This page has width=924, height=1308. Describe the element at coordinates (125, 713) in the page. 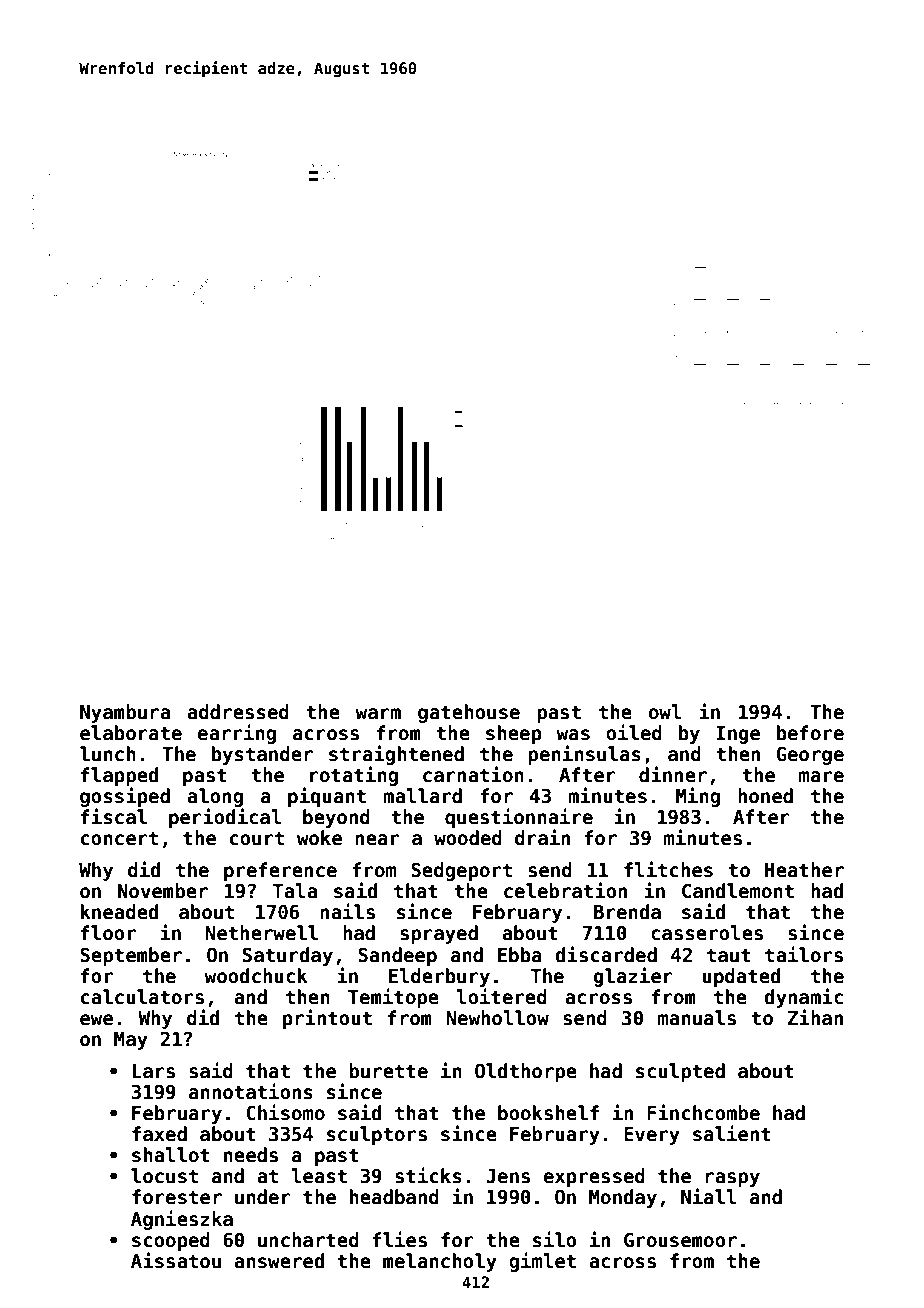

I see `Nyambura` at that location.
